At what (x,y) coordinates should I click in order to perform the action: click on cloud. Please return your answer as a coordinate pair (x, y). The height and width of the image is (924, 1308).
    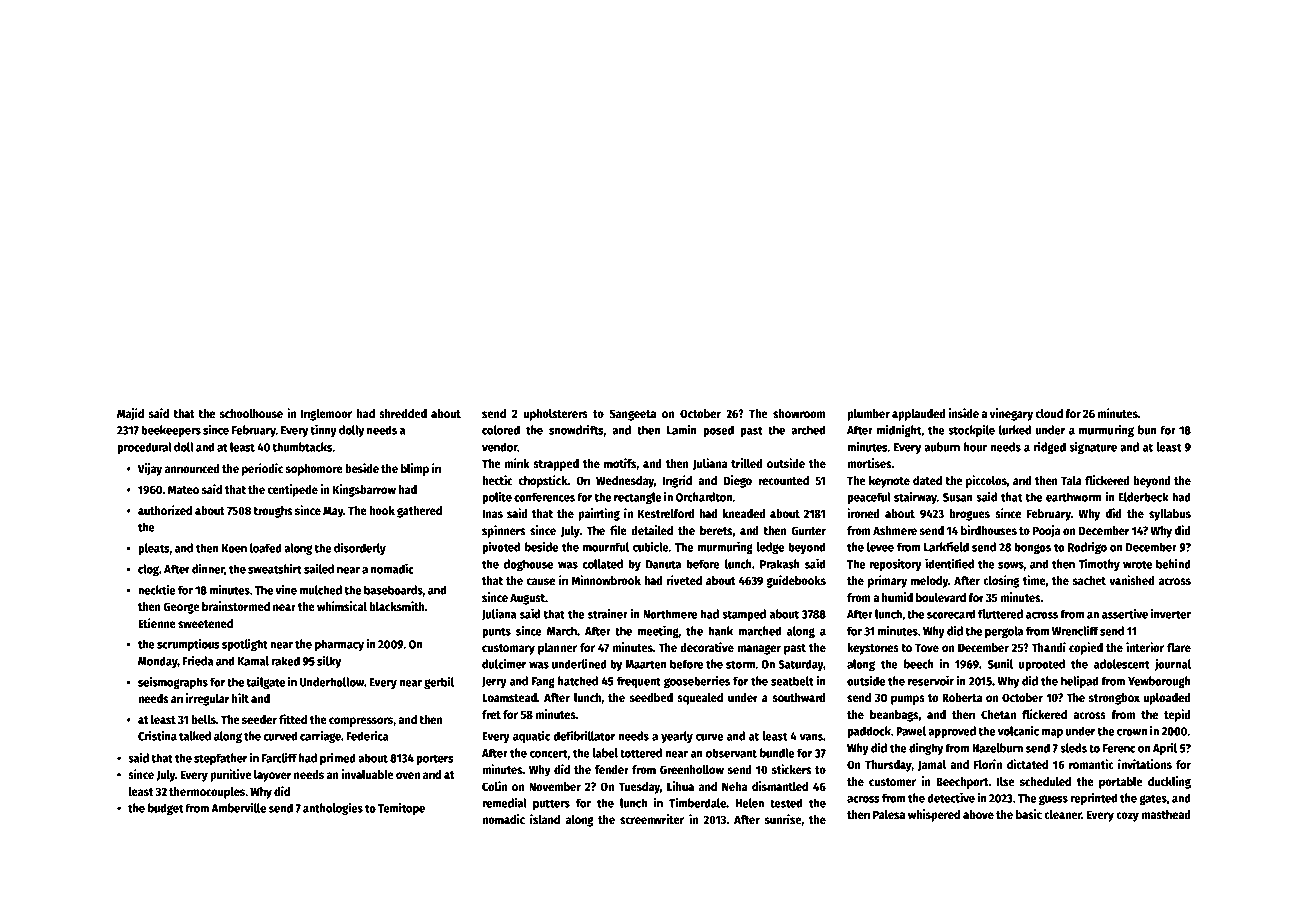
    Looking at the image, I should click on (1049, 413).
